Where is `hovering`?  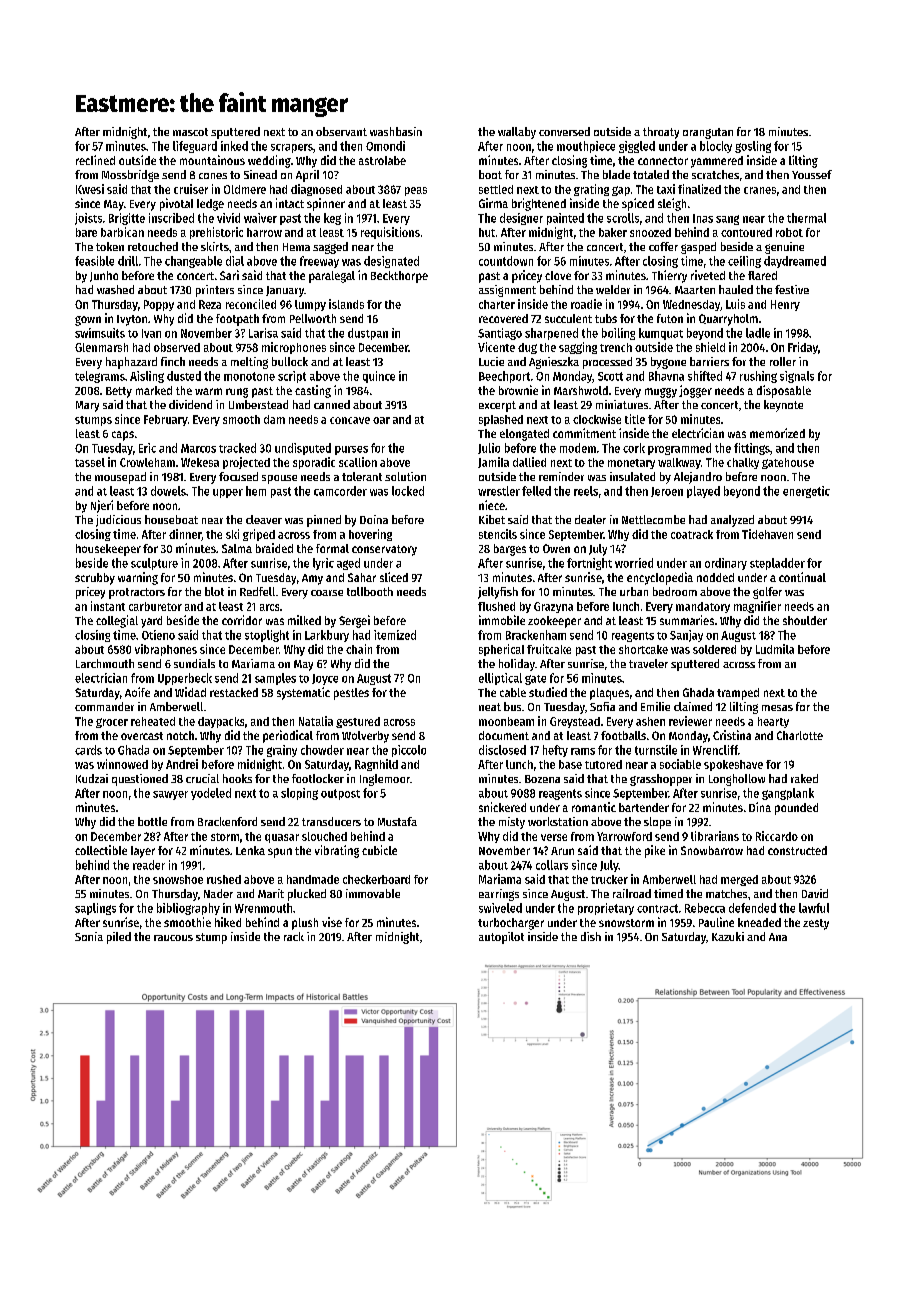
hovering is located at coordinates (370, 535).
